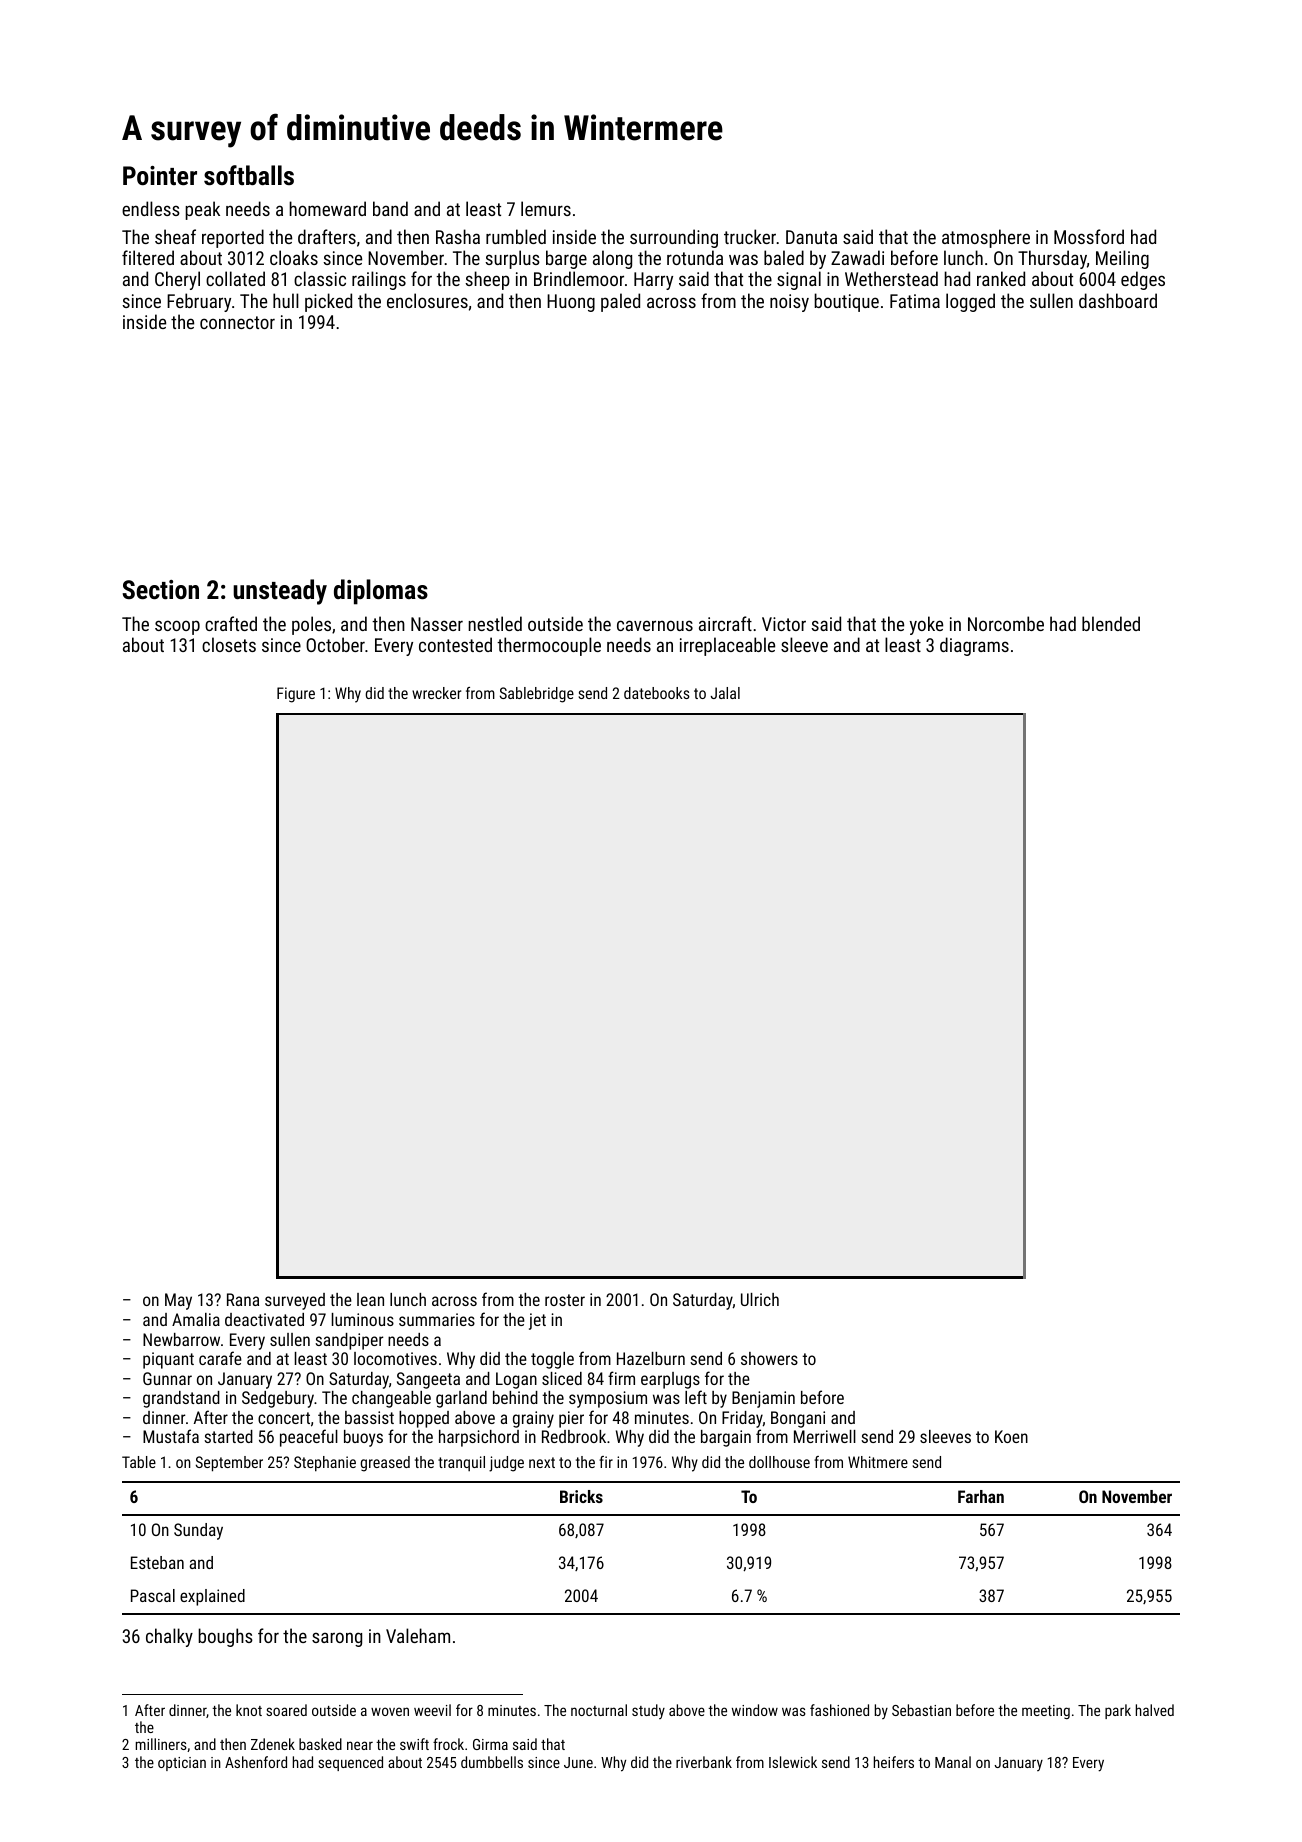  What do you see at coordinates (565, 1300) in the screenshot?
I see `roster` at bounding box center [565, 1300].
